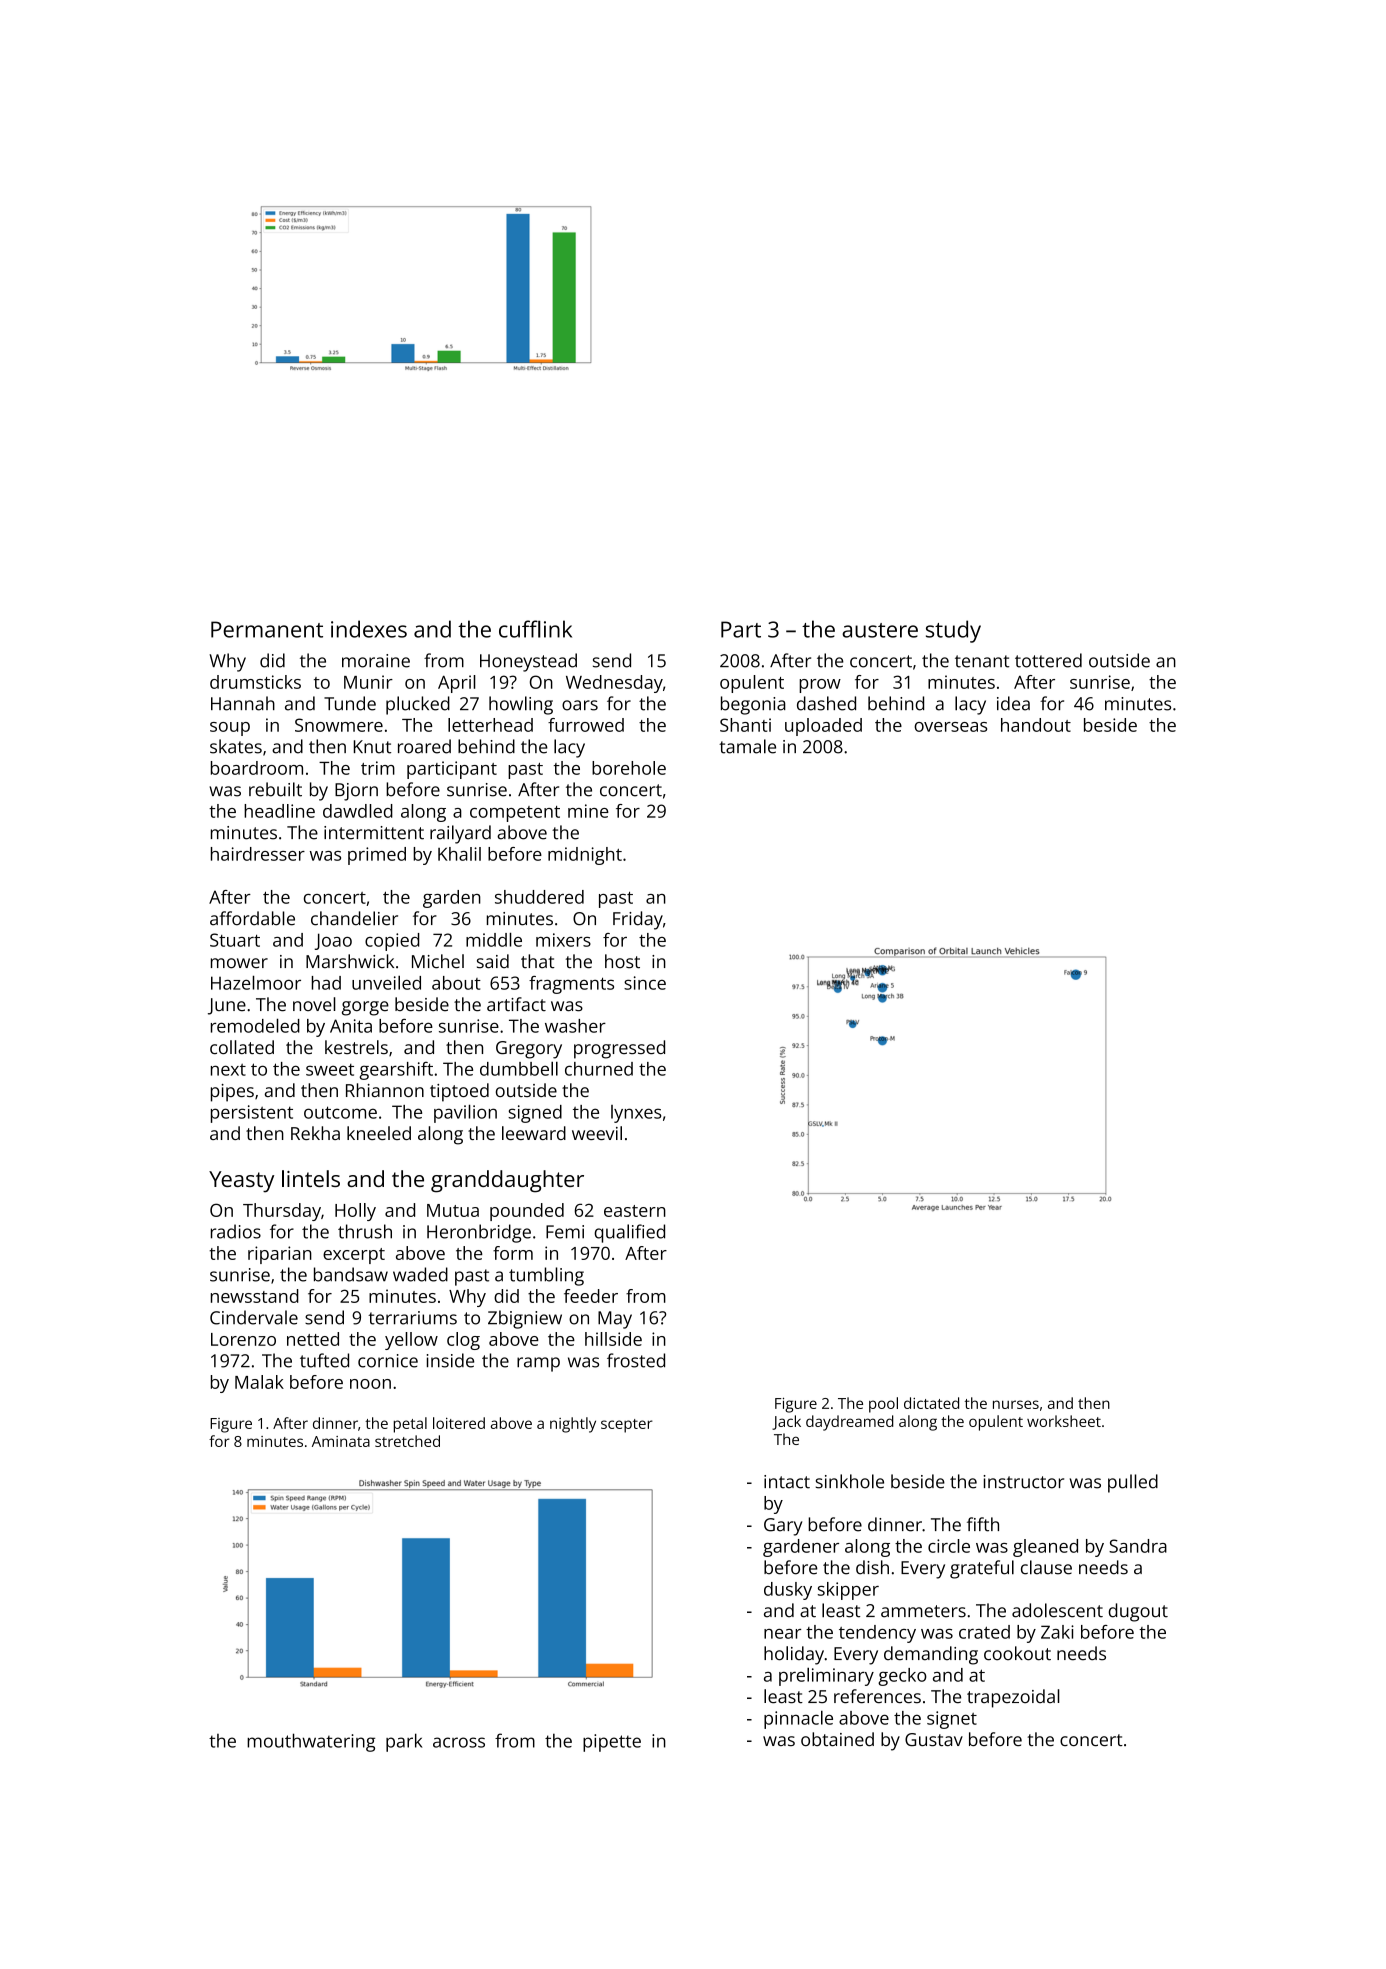  Describe the element at coordinates (880, 630) in the screenshot. I see `austere` at that location.
